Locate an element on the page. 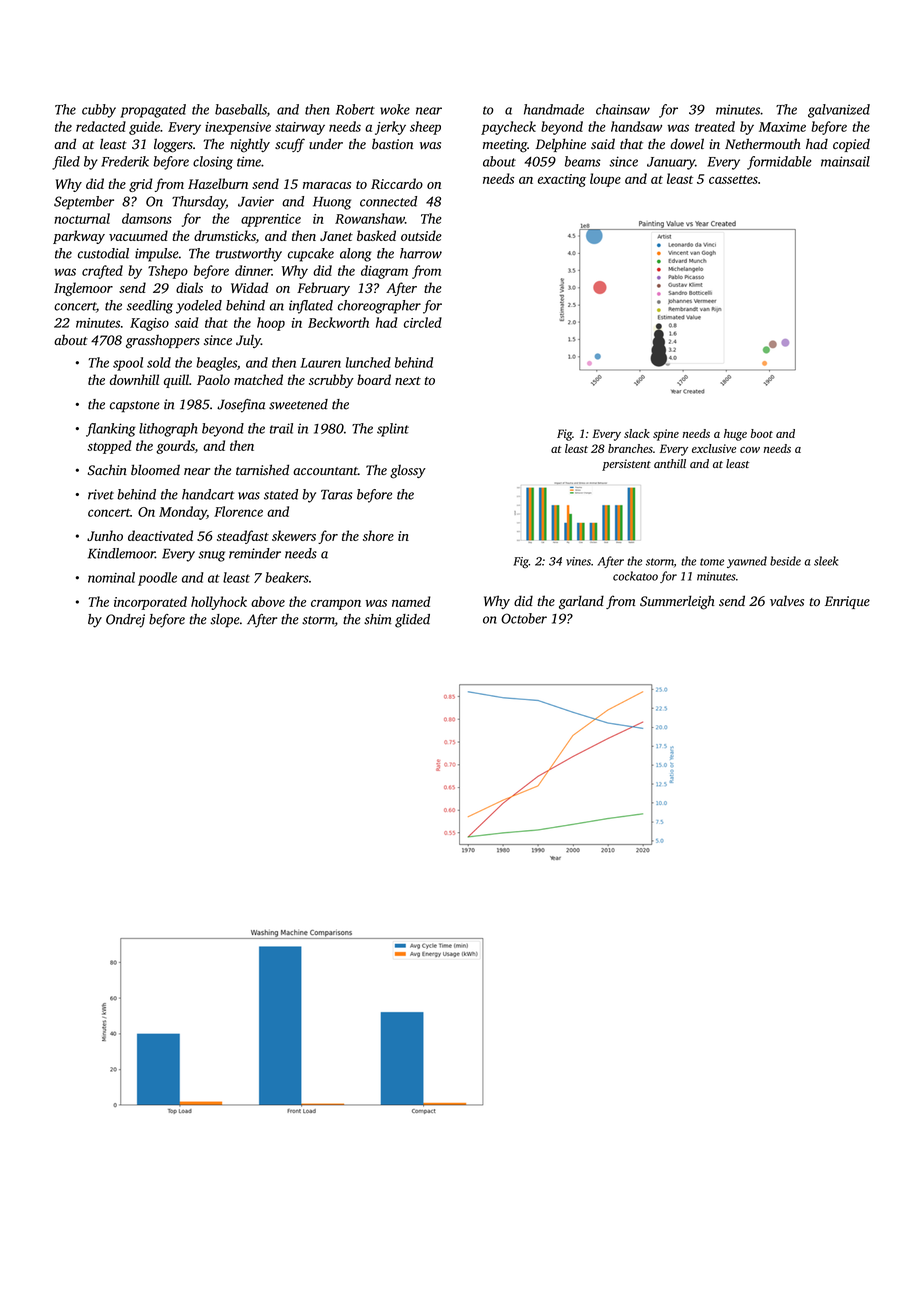 The image size is (924, 1308). Ondrej is located at coordinates (125, 621).
